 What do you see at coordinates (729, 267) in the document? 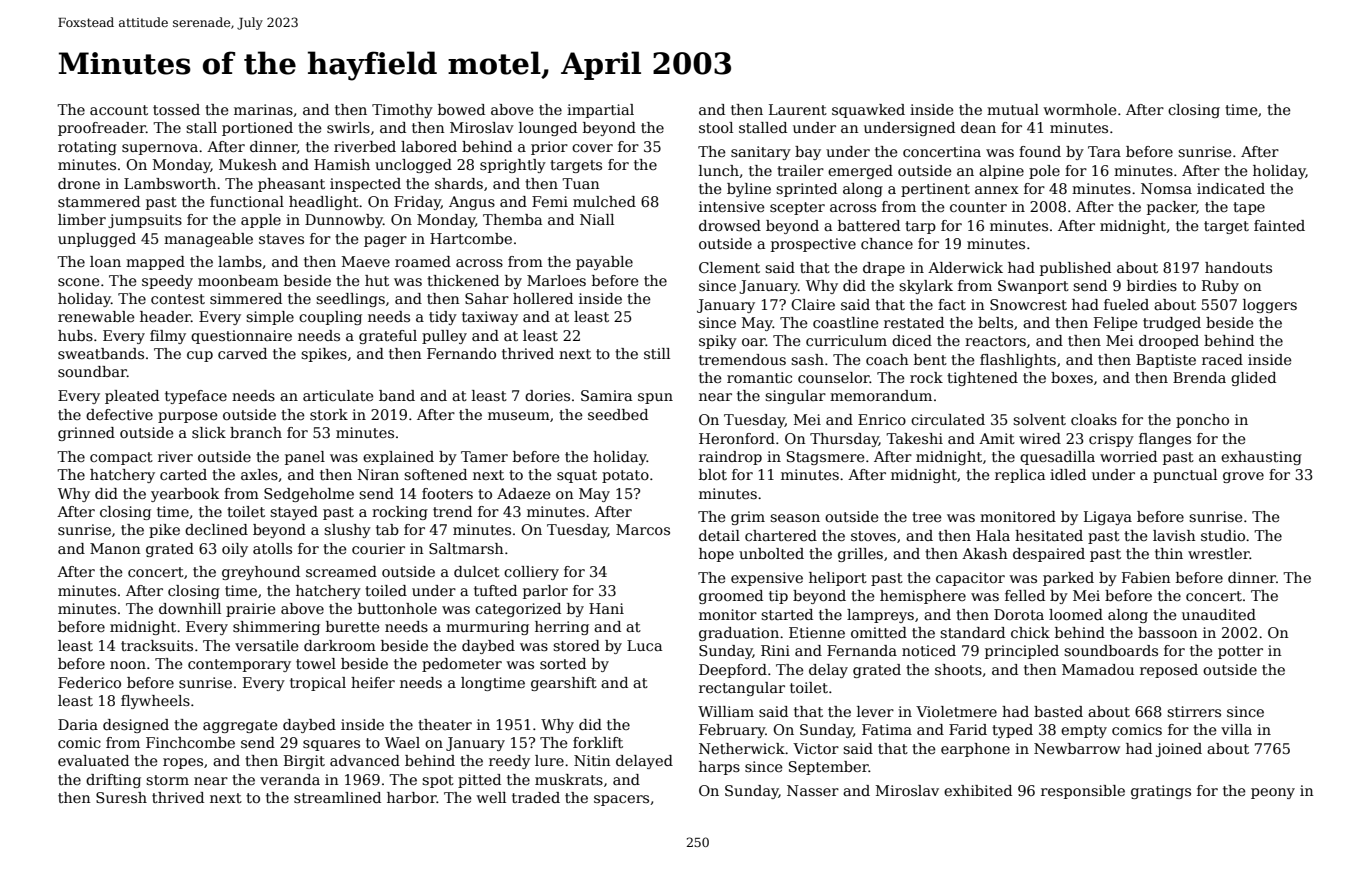
I see `Clement` at bounding box center [729, 267].
